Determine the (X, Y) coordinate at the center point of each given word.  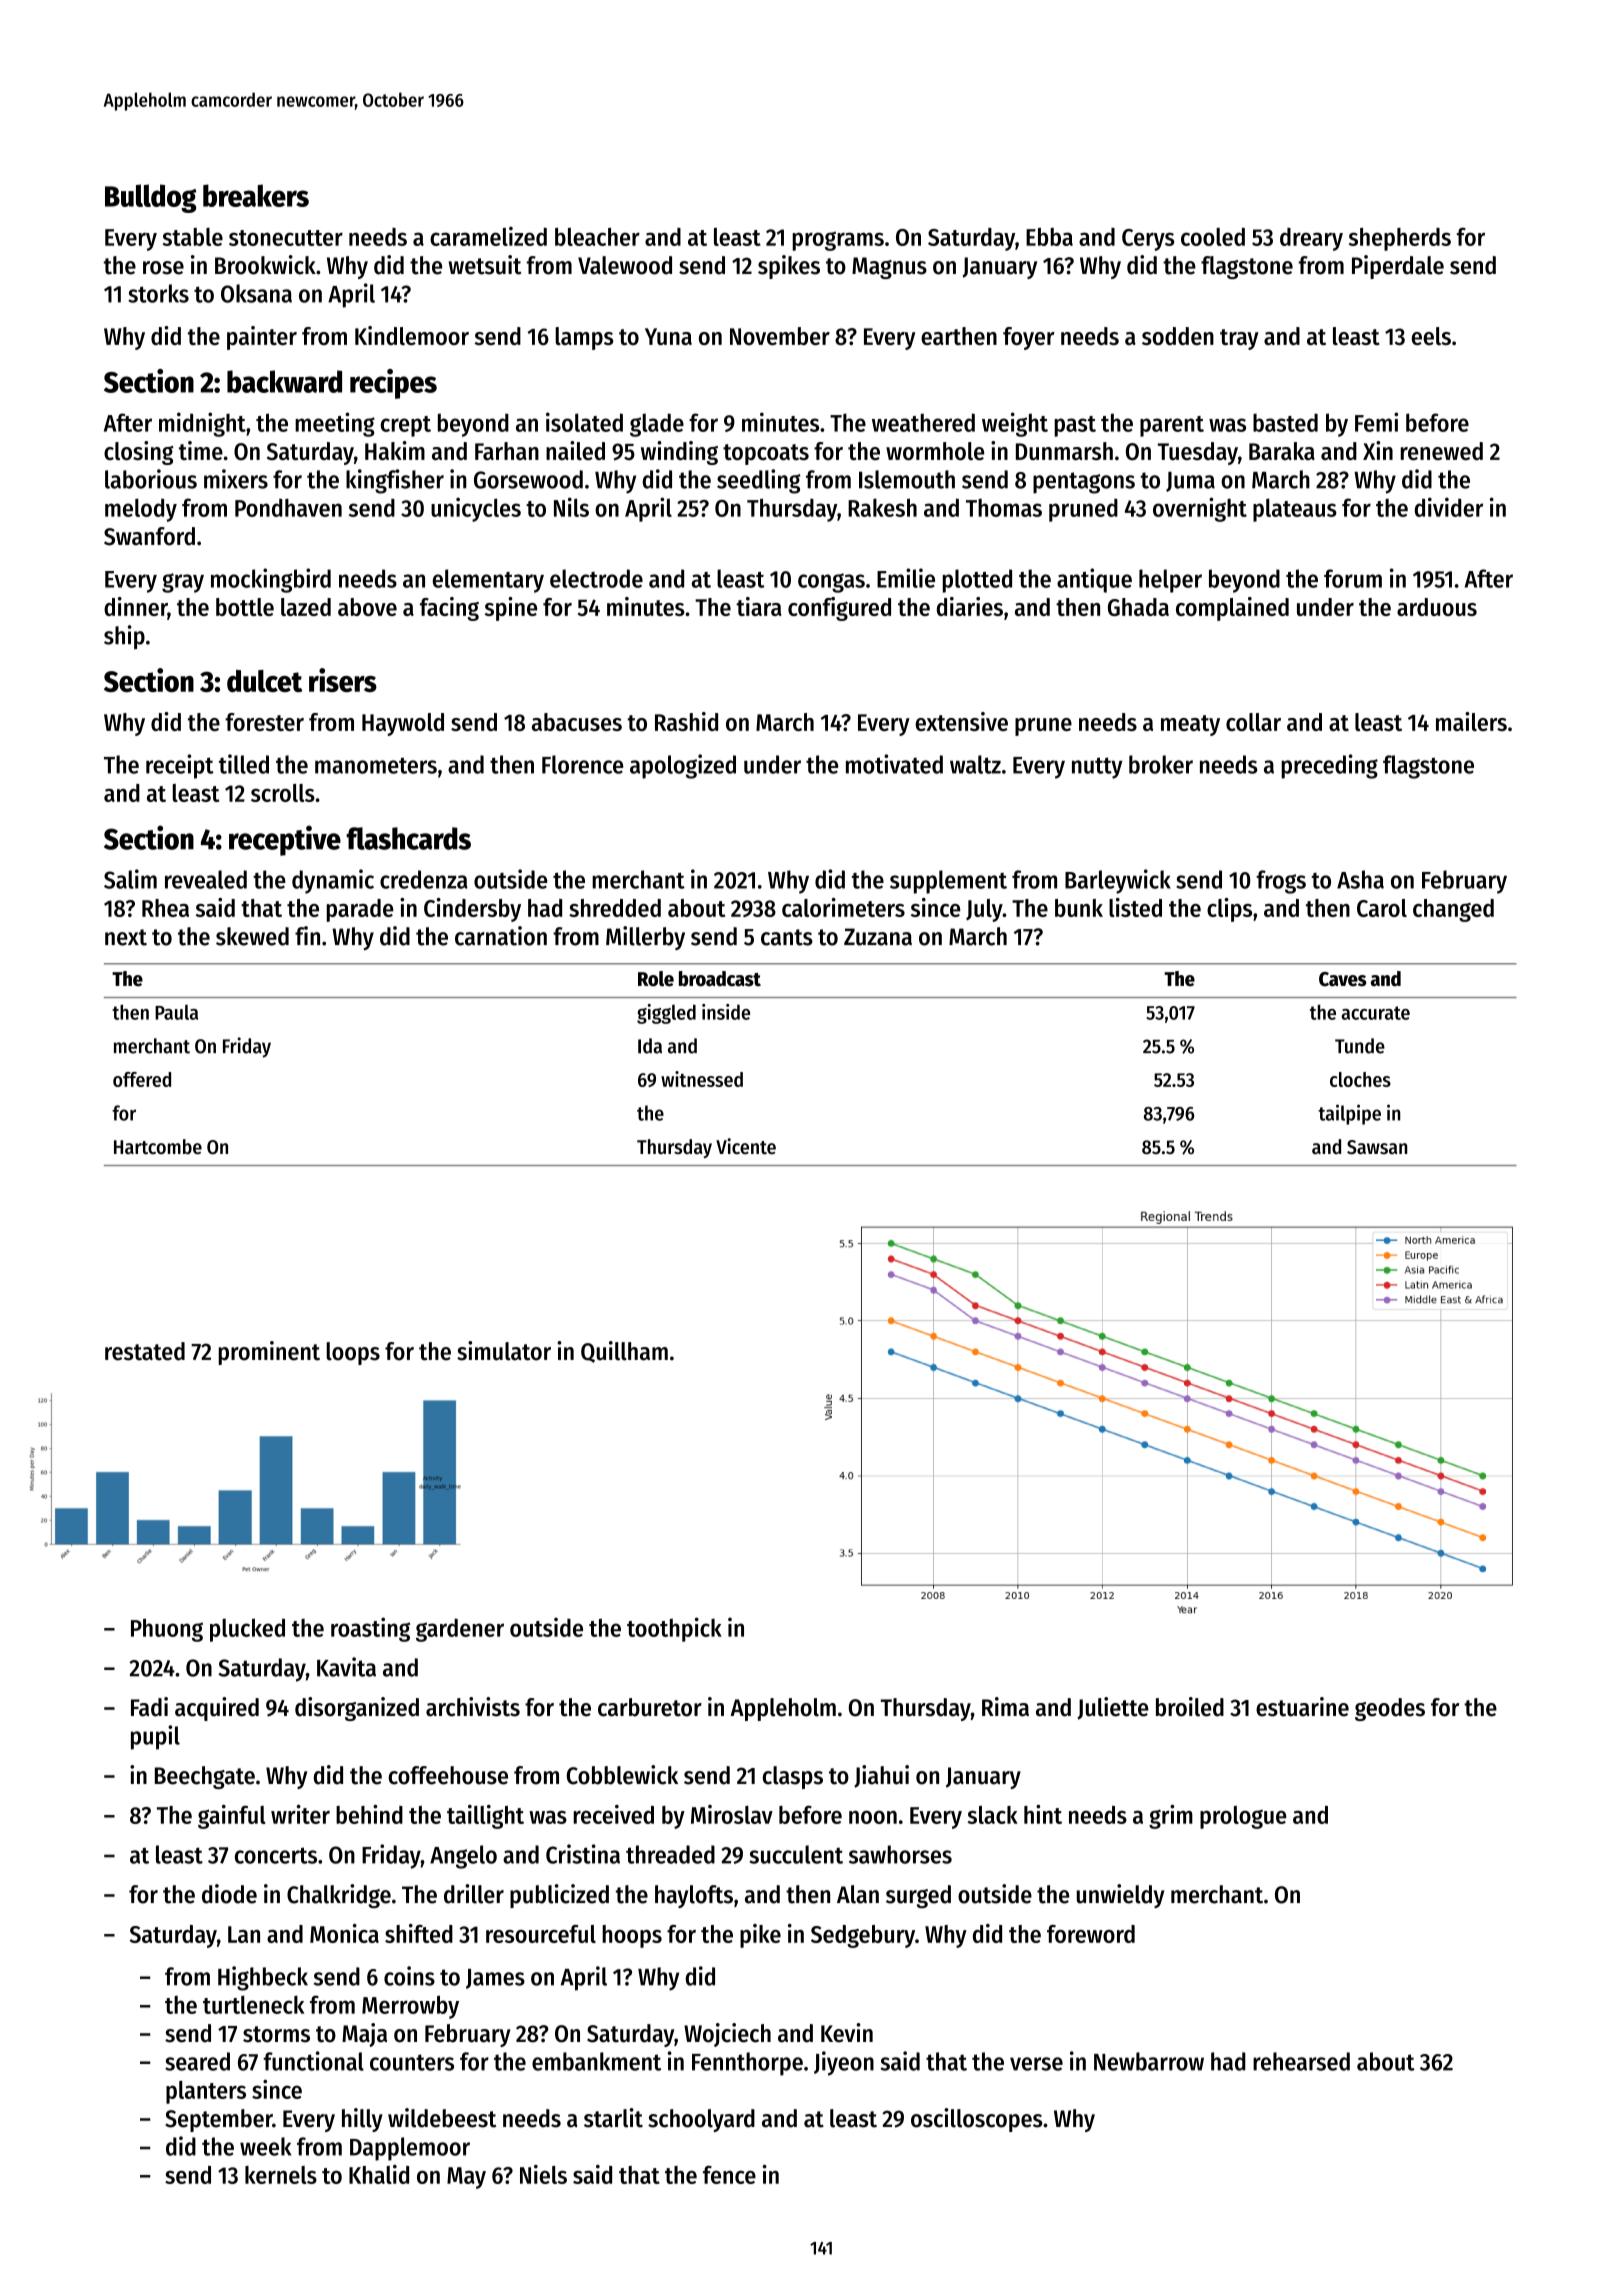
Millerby (645, 938)
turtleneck (253, 2004)
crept (406, 426)
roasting (370, 1629)
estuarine (1302, 1707)
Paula (176, 1012)
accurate (1375, 1013)
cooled (1213, 237)
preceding (1329, 766)
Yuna (668, 336)
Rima (1005, 1707)
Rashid (686, 721)
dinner (136, 608)
